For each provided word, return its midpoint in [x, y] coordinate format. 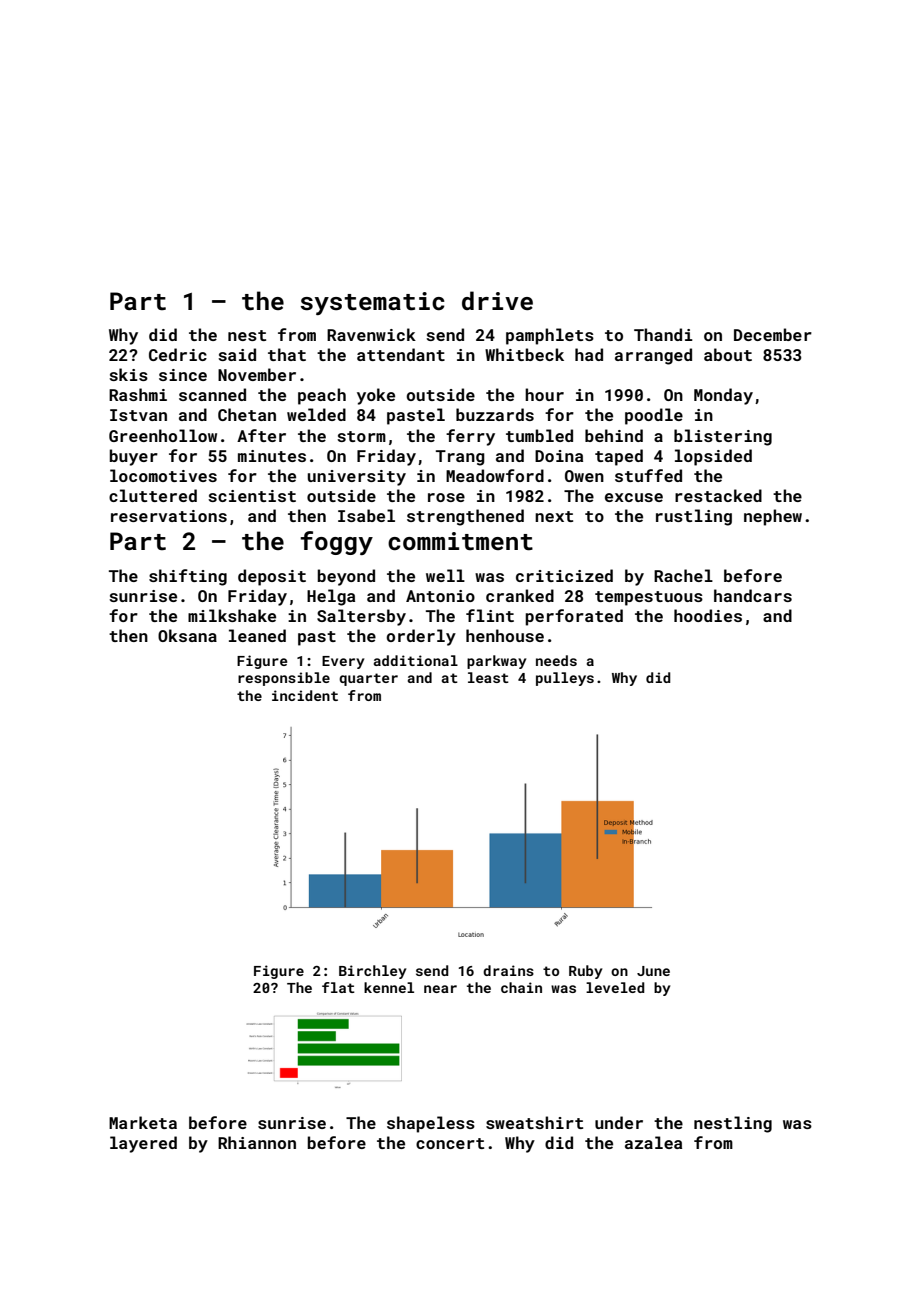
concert [450, 1143]
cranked [520, 595]
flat [338, 987]
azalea [653, 1142]
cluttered [153, 495]
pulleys [565, 679]
